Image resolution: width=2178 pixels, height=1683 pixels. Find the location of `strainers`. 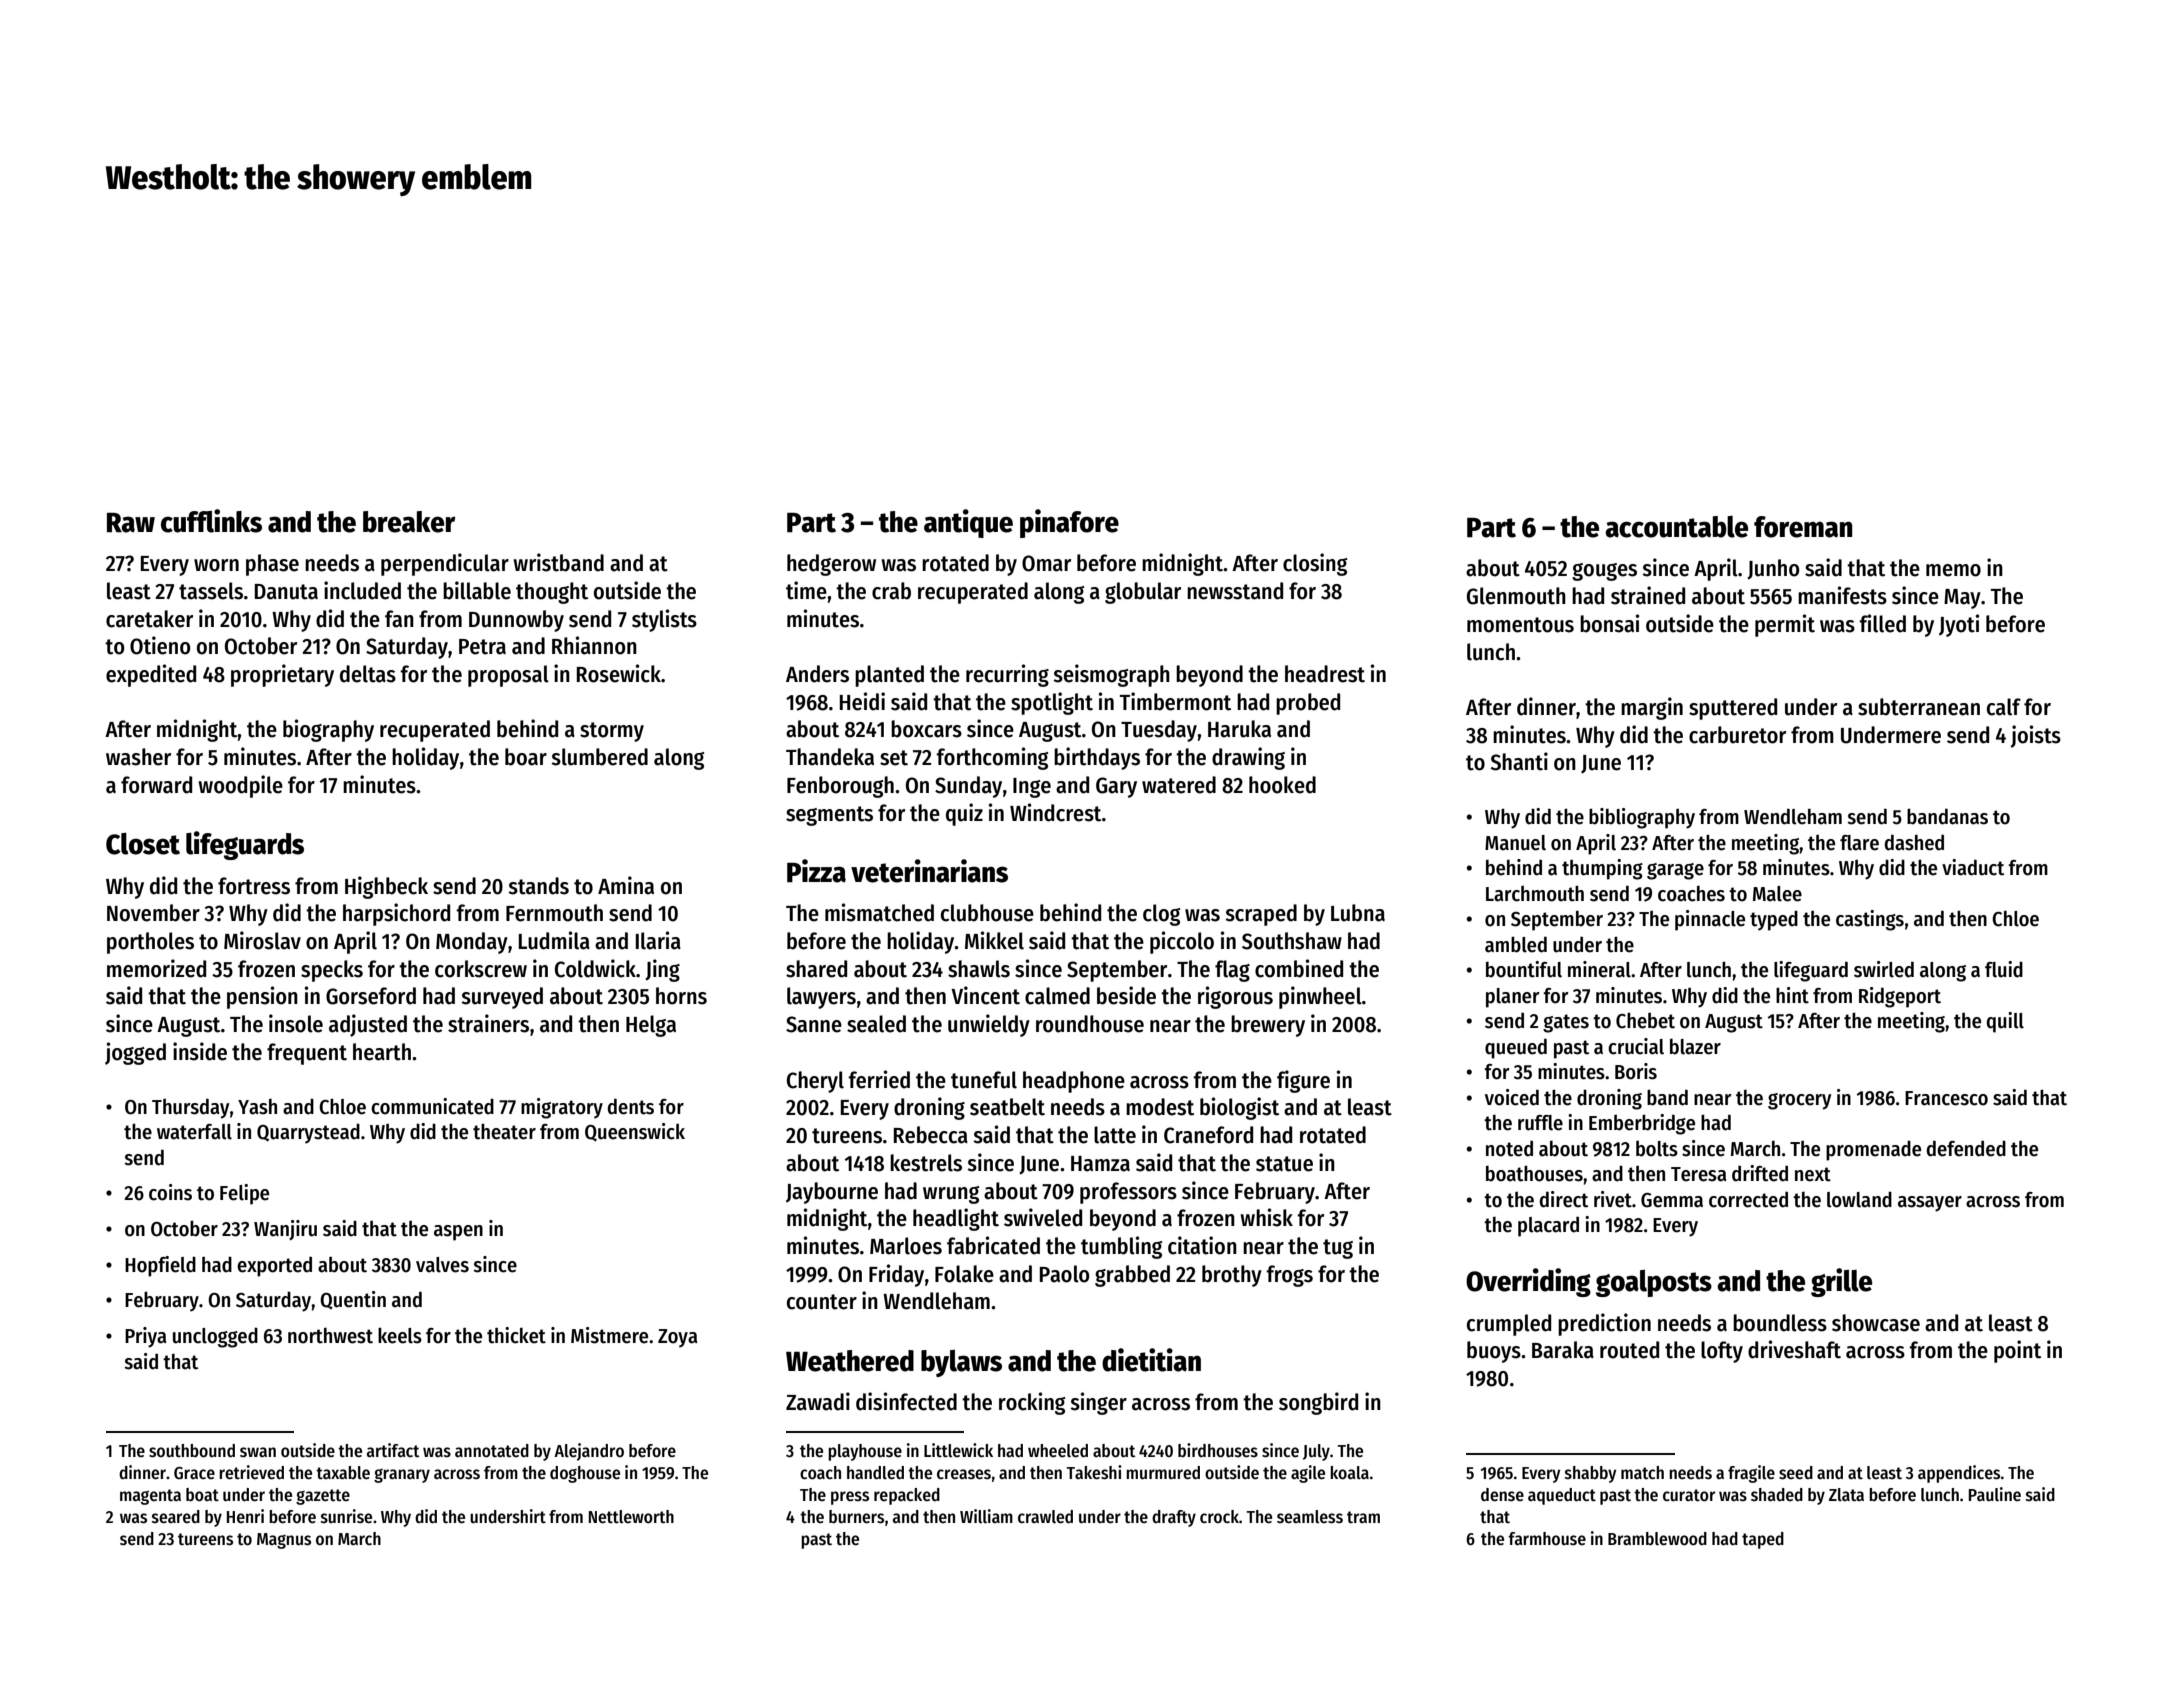

strainers is located at coordinates (488, 1023).
